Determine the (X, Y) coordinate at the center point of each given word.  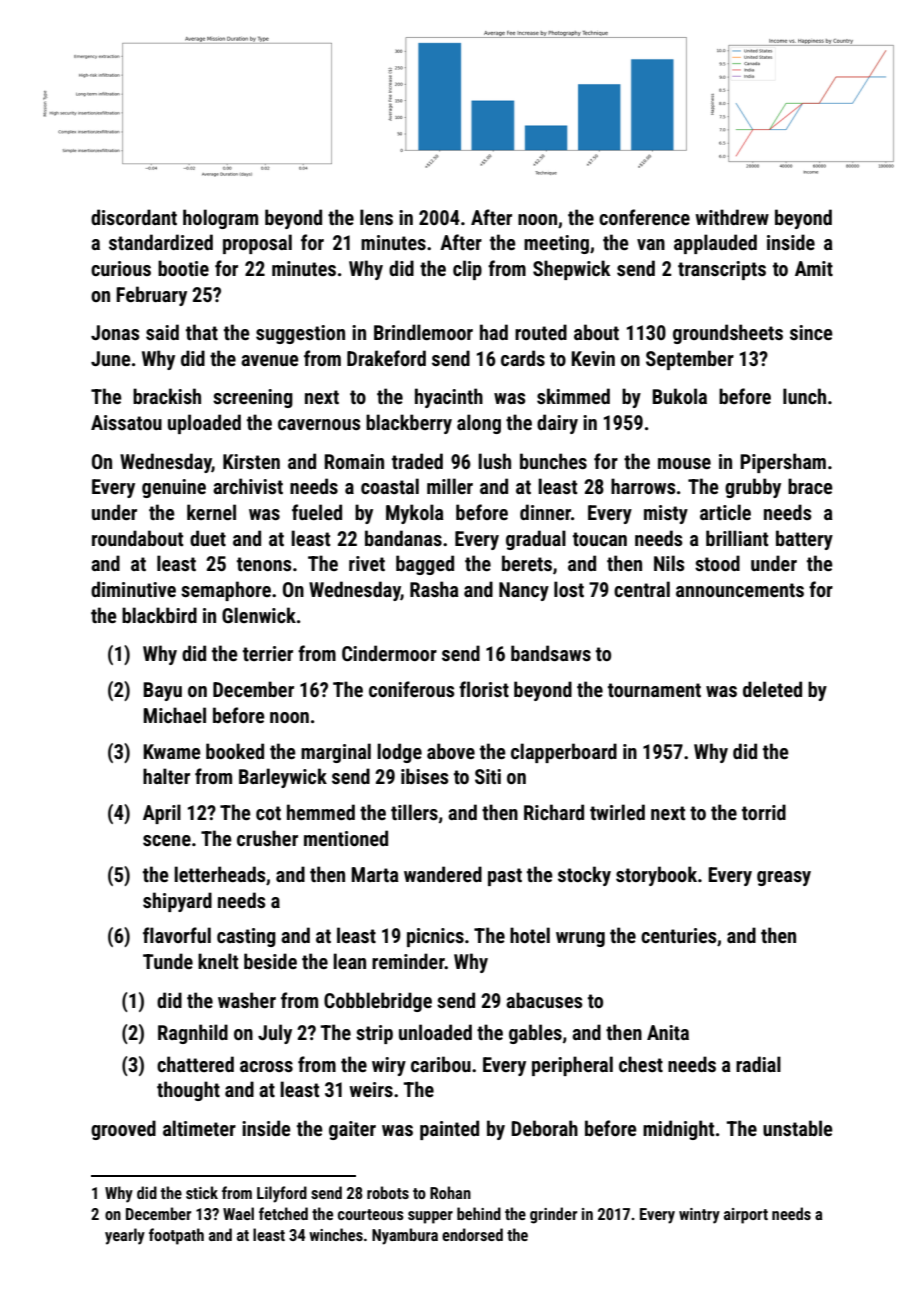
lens (376, 217)
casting (246, 937)
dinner (545, 512)
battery (804, 540)
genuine (174, 488)
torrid (764, 812)
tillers (414, 812)
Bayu (162, 691)
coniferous (411, 689)
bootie (183, 268)
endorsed (472, 1234)
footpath (176, 1236)
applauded (715, 244)
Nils (669, 563)
